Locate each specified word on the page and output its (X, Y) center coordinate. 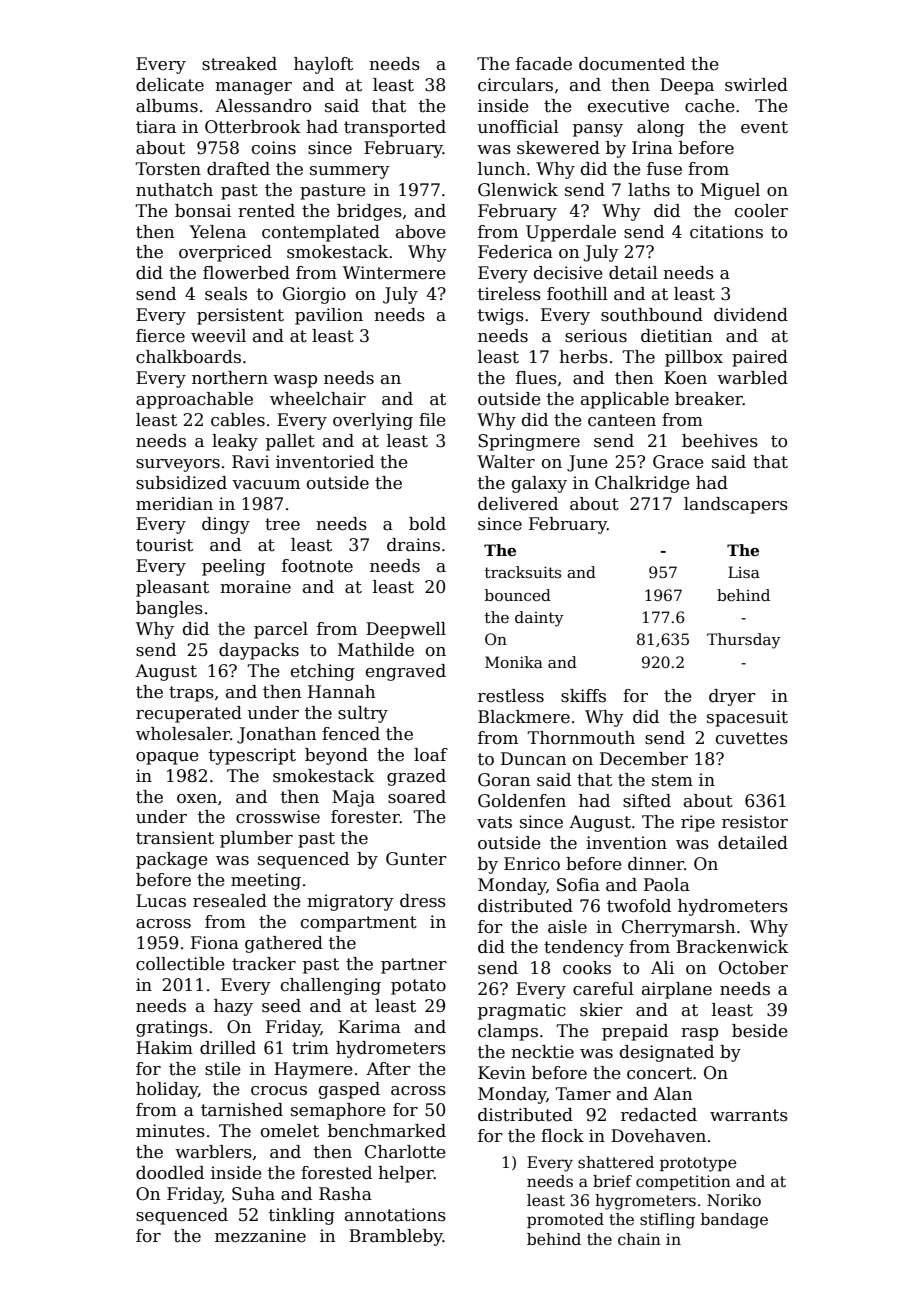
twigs (501, 316)
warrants (749, 1115)
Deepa (687, 86)
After (388, 1069)
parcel (281, 630)
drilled (228, 1048)
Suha (253, 1194)
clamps (508, 1032)
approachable (194, 400)
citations (726, 232)
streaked (239, 64)
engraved (406, 672)
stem (672, 780)
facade (544, 64)
